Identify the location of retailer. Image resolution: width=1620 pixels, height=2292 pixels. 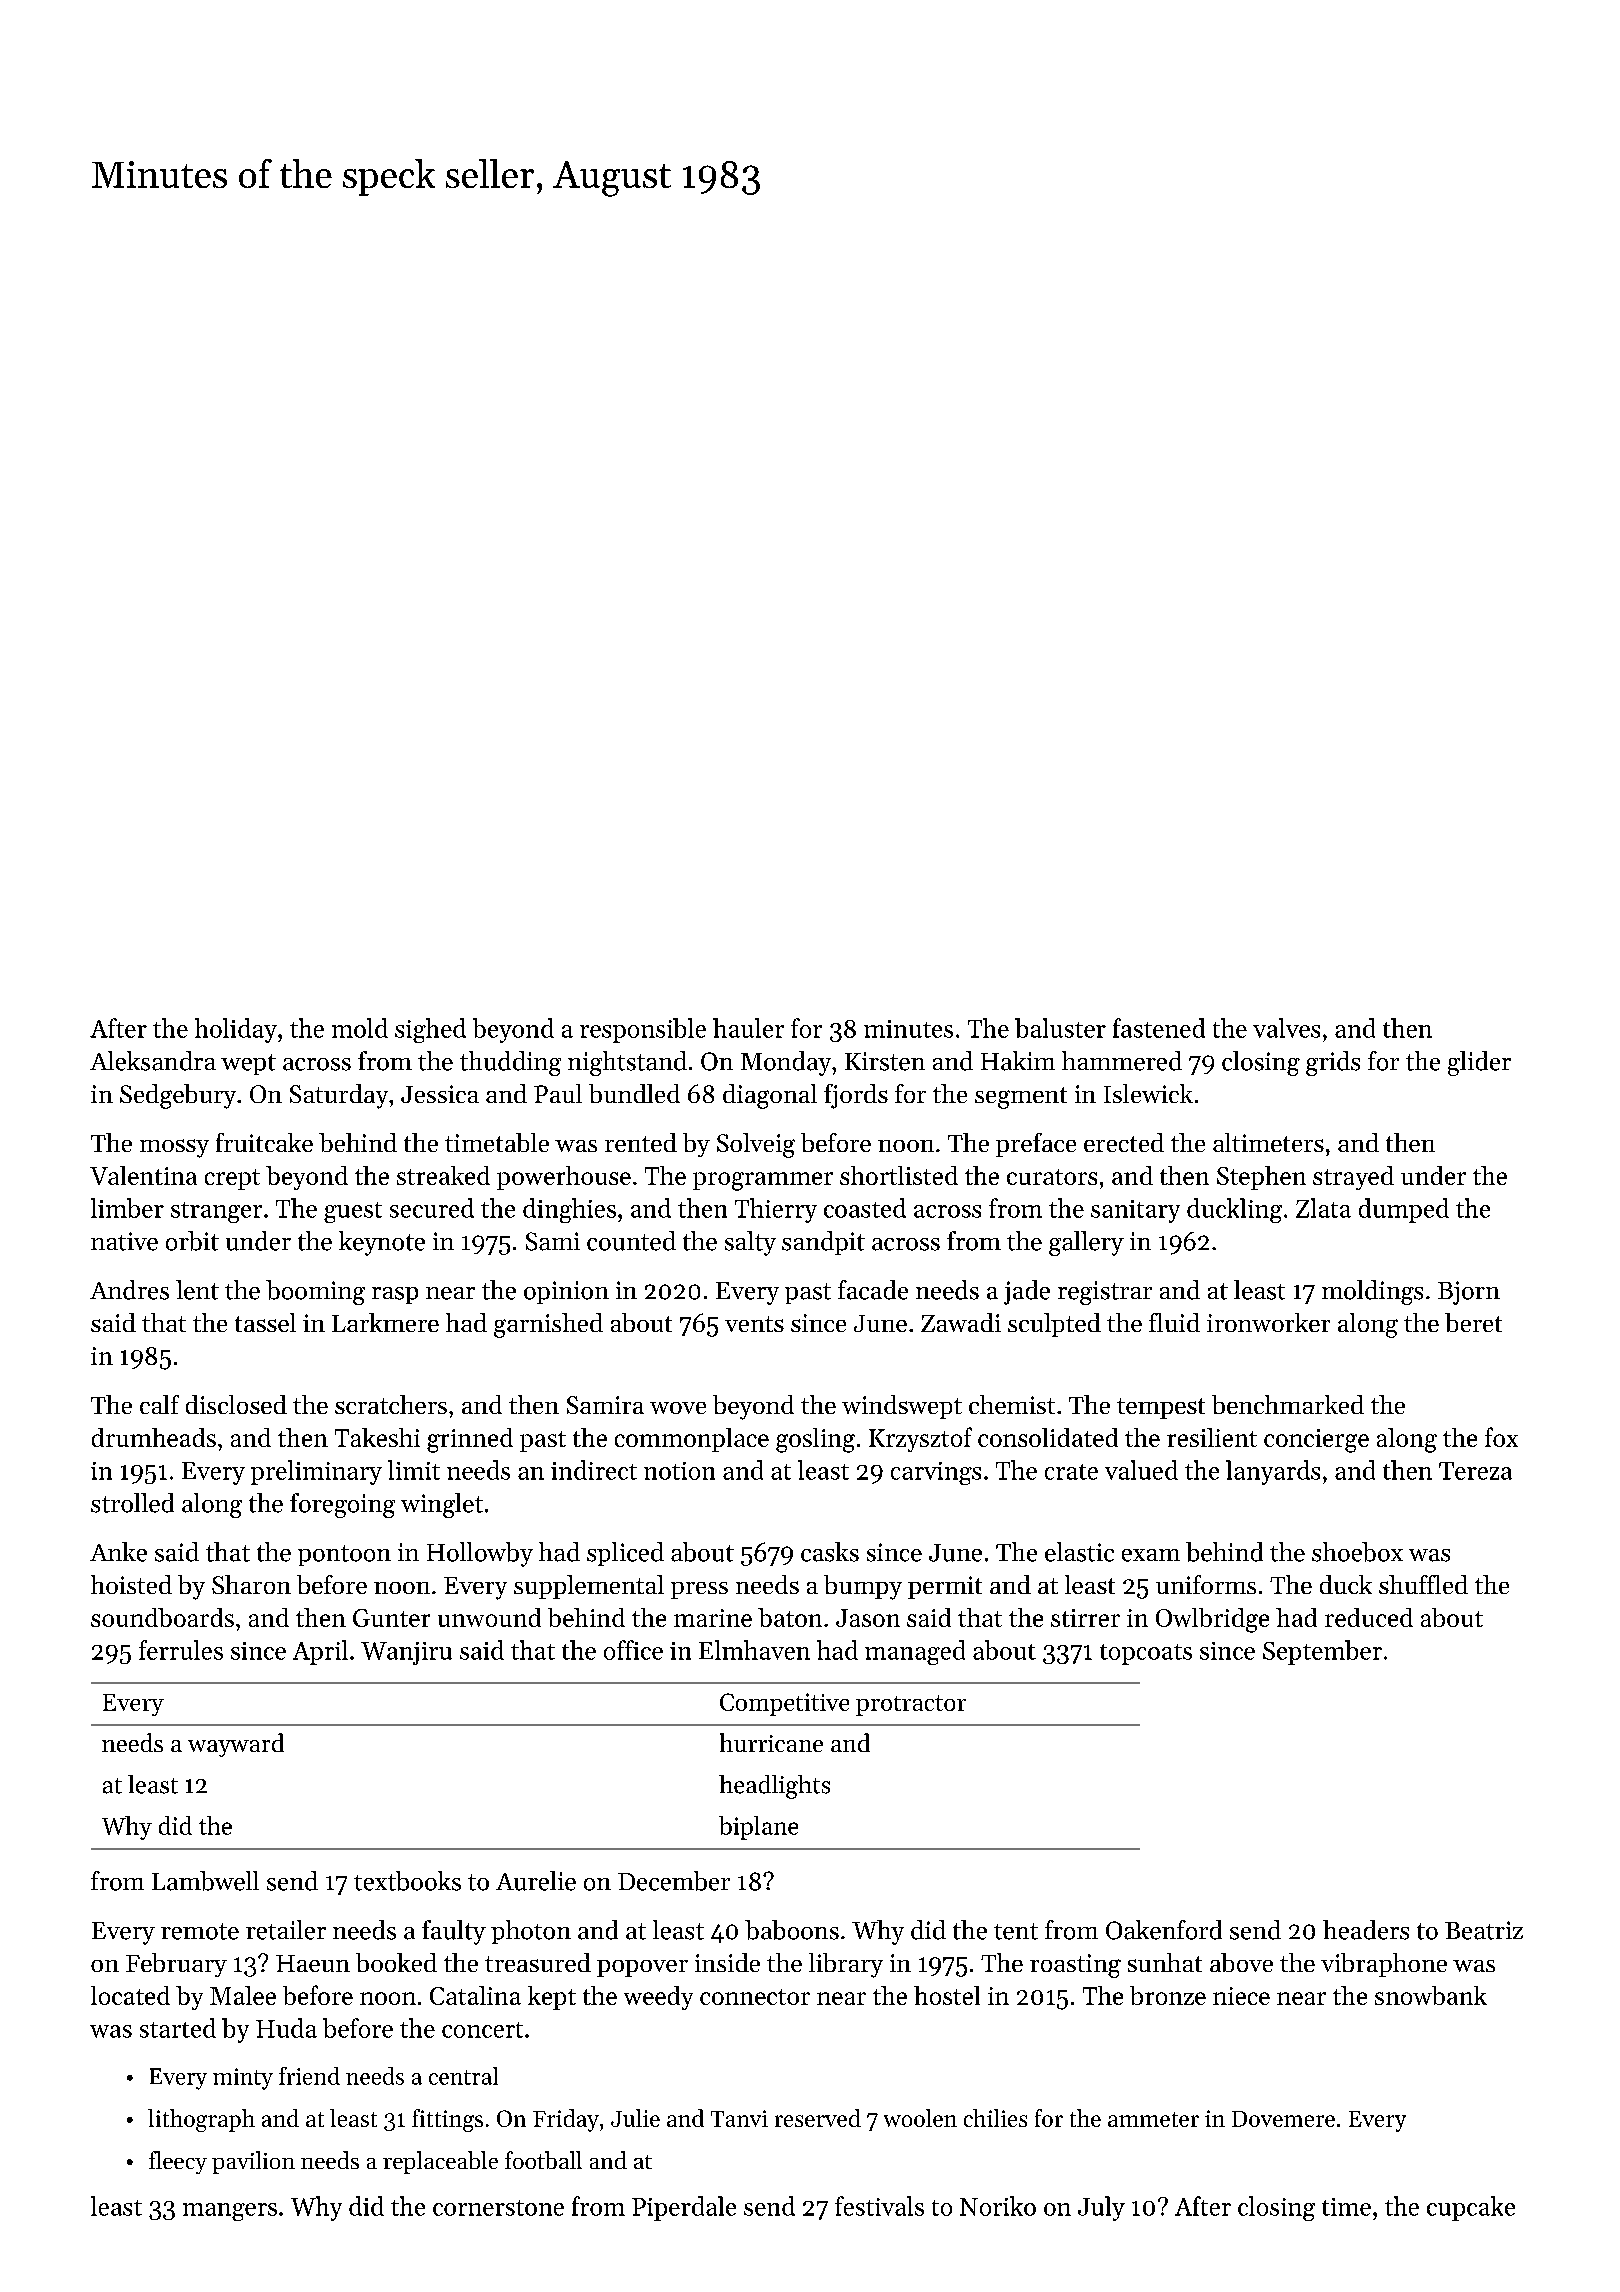
(286, 1930).
